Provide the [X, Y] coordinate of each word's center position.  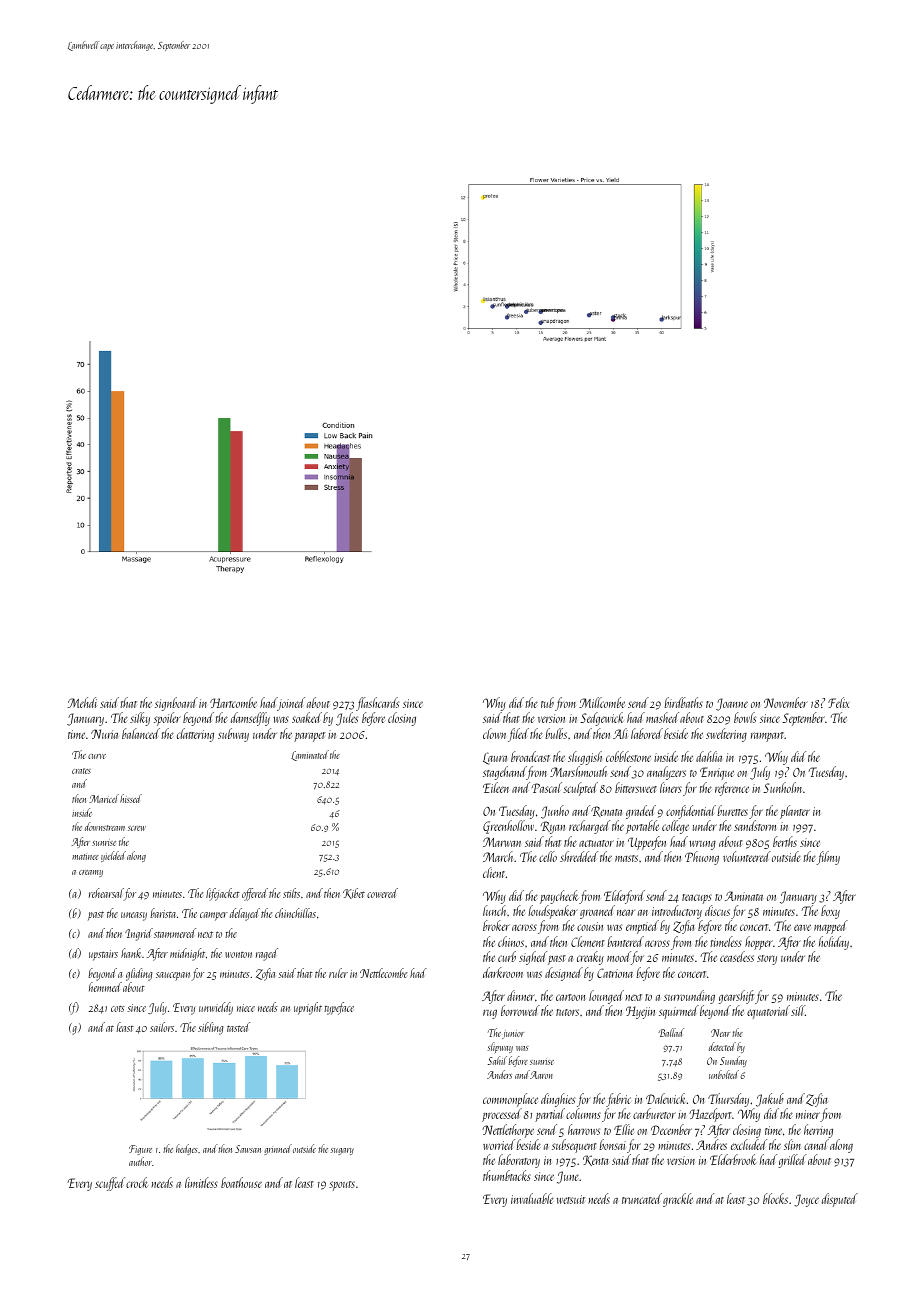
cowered [382, 893]
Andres [711, 1144]
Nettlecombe [383, 973]
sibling [210, 1028]
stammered [175, 933]
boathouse [241, 1182]
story [767, 960]
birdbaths [683, 702]
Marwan [502, 842]
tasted [238, 1027]
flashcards [377, 704]
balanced [141, 733]
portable [642, 827]
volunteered [747, 856]
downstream [105, 826]
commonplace [510, 1100]
